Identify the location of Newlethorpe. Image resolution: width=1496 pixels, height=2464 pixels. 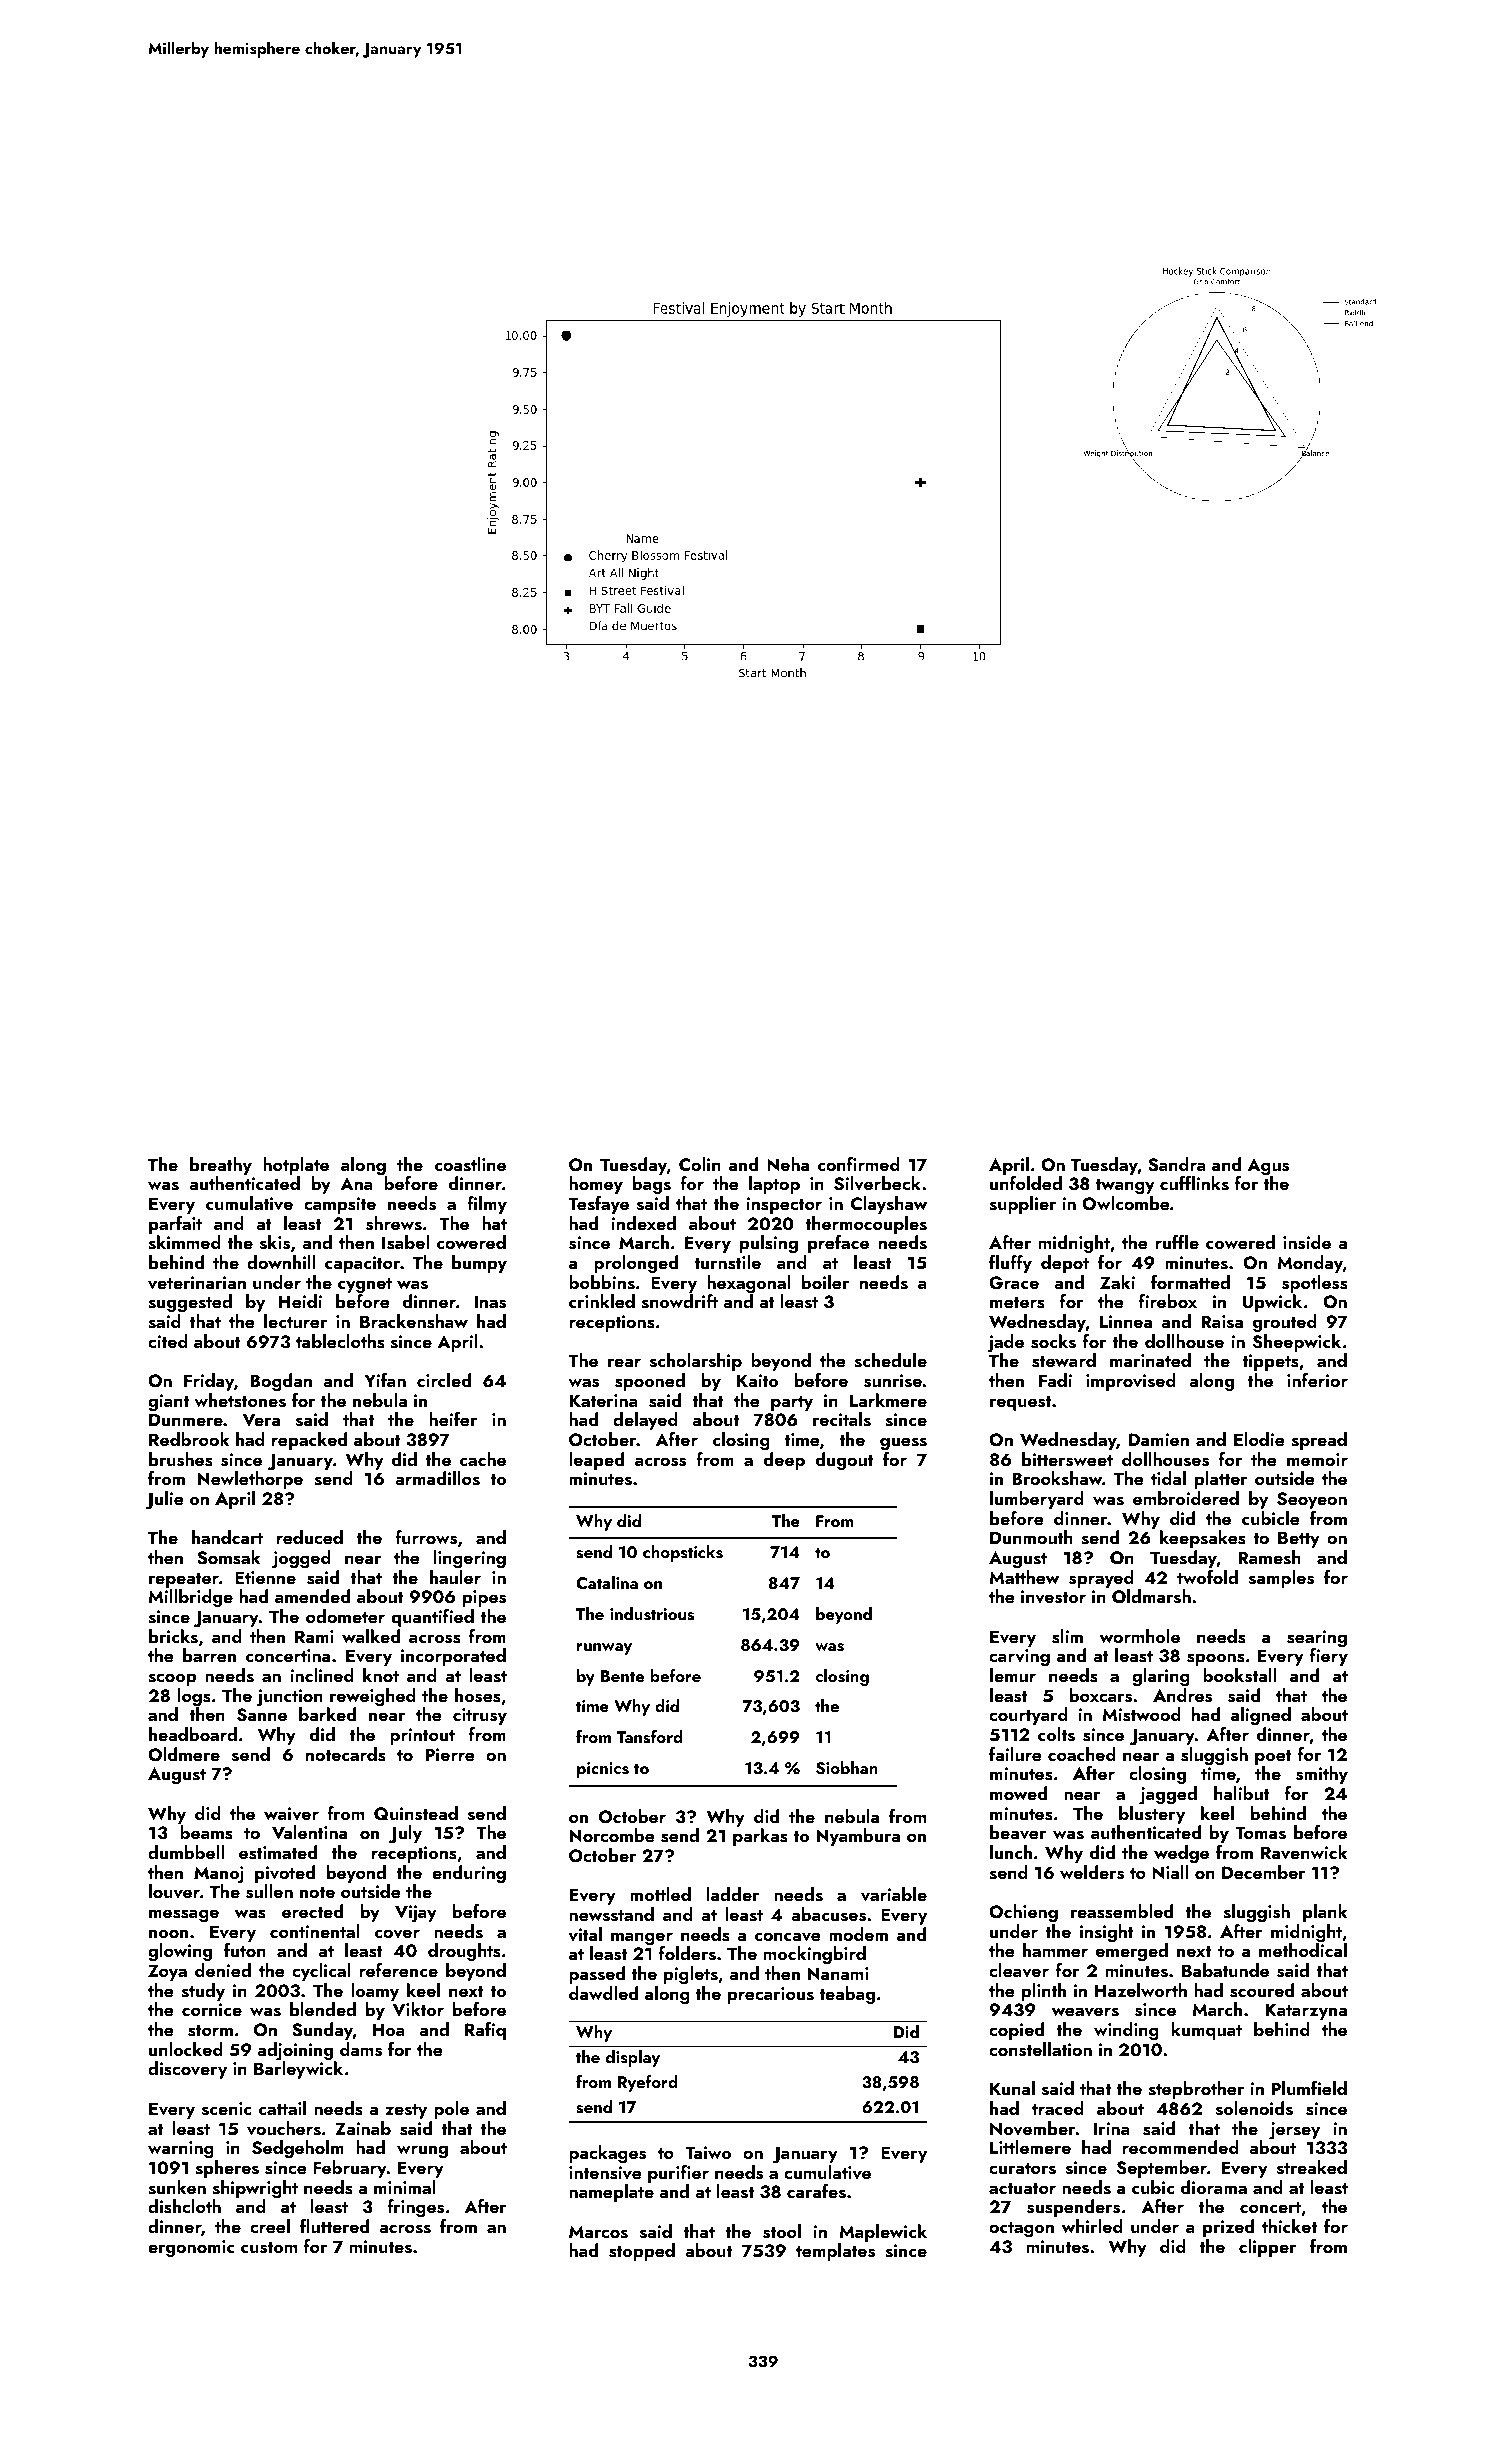
(250, 1480).
